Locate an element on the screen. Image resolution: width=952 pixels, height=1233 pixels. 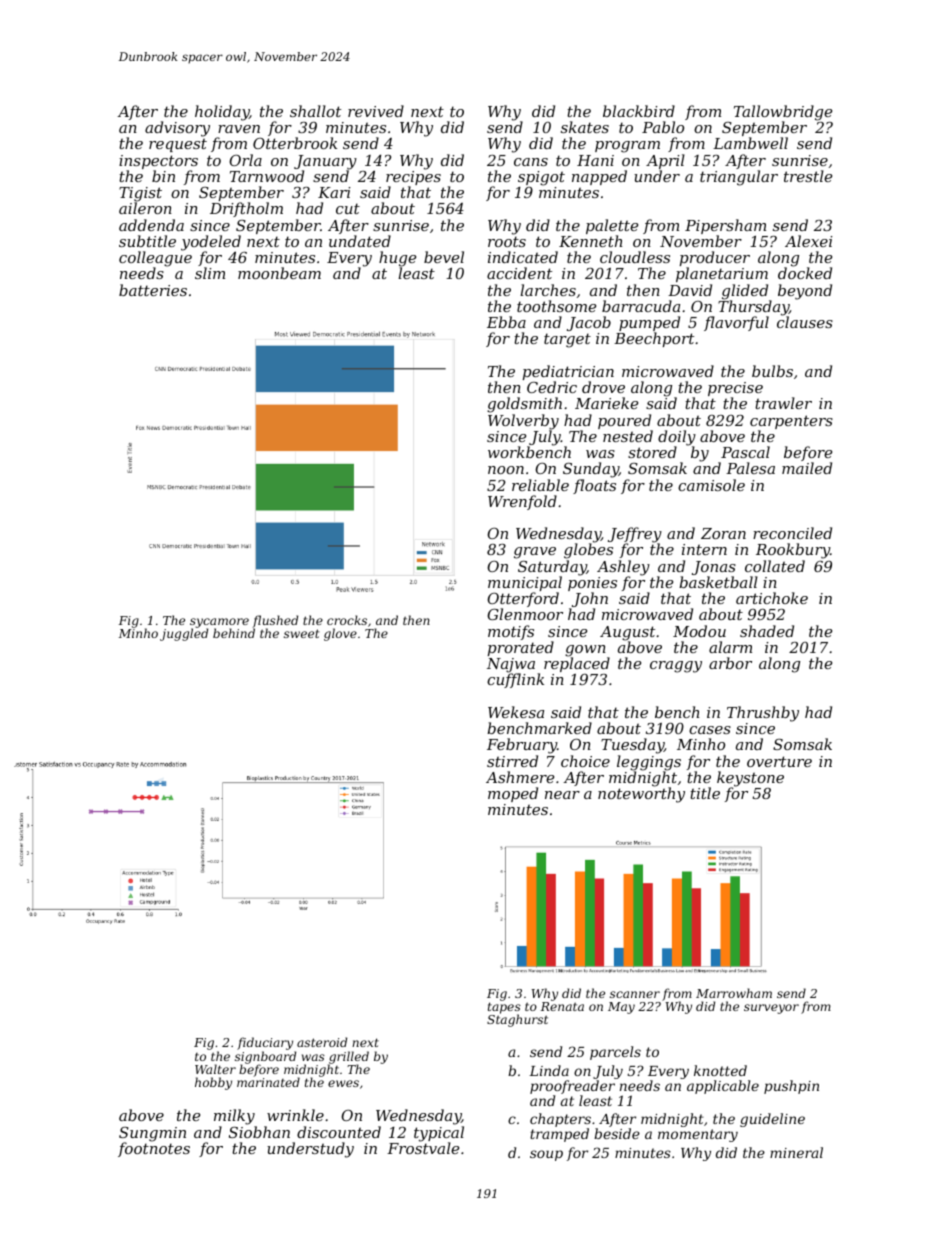
sweet is located at coordinates (302, 633).
